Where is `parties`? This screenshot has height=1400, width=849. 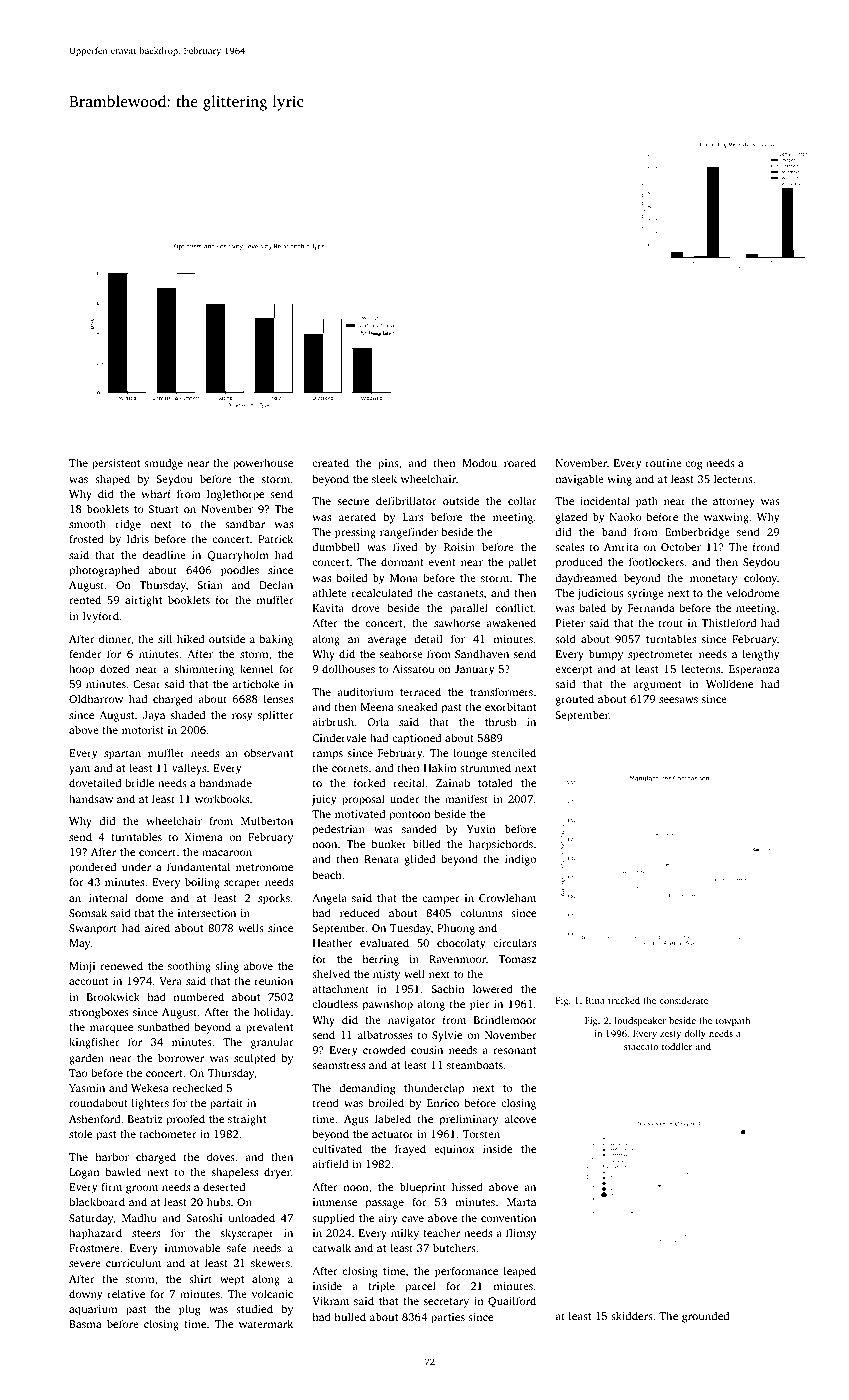
parties is located at coordinates (448, 1318).
